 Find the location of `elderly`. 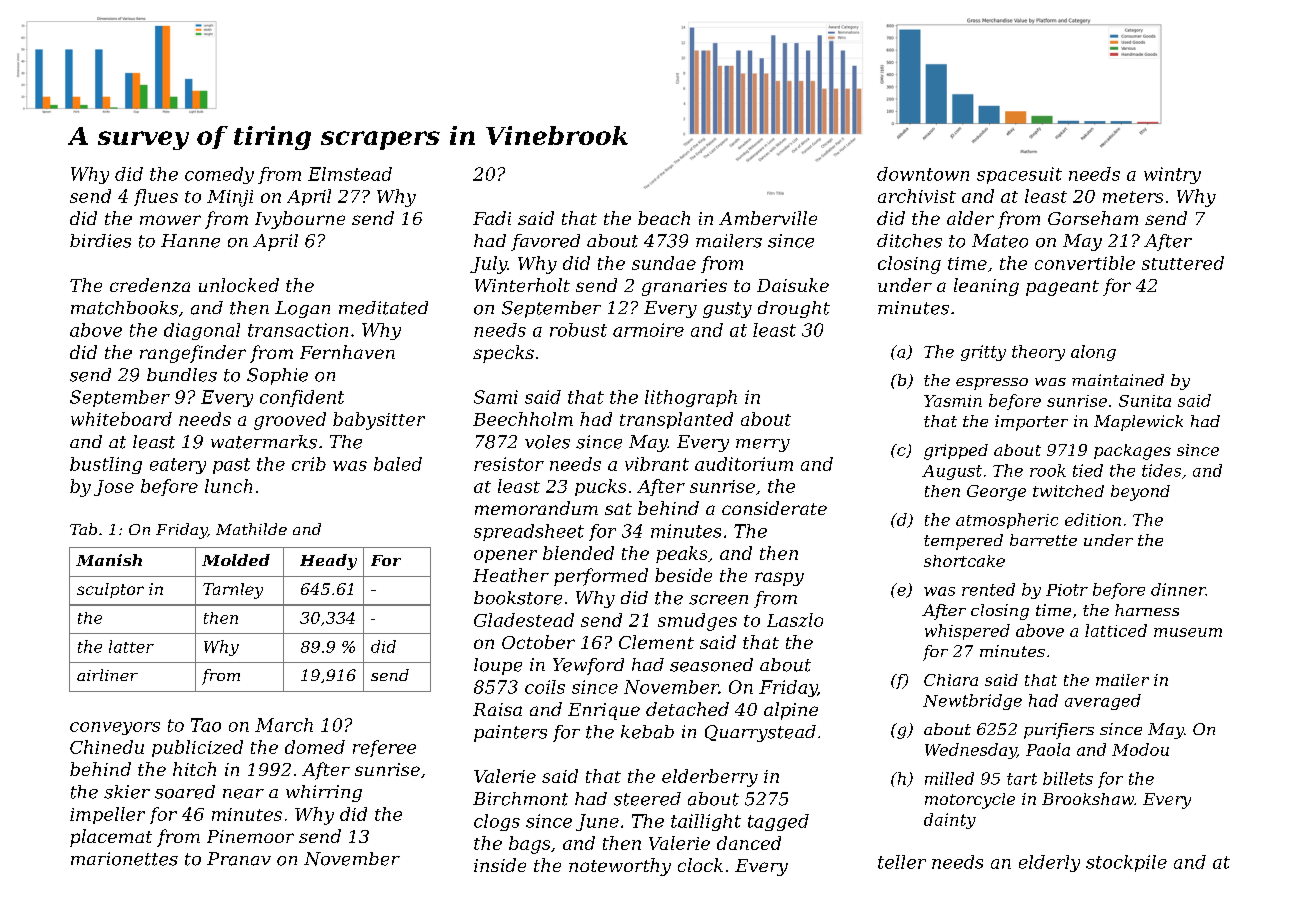

elderly is located at coordinates (1049, 863).
